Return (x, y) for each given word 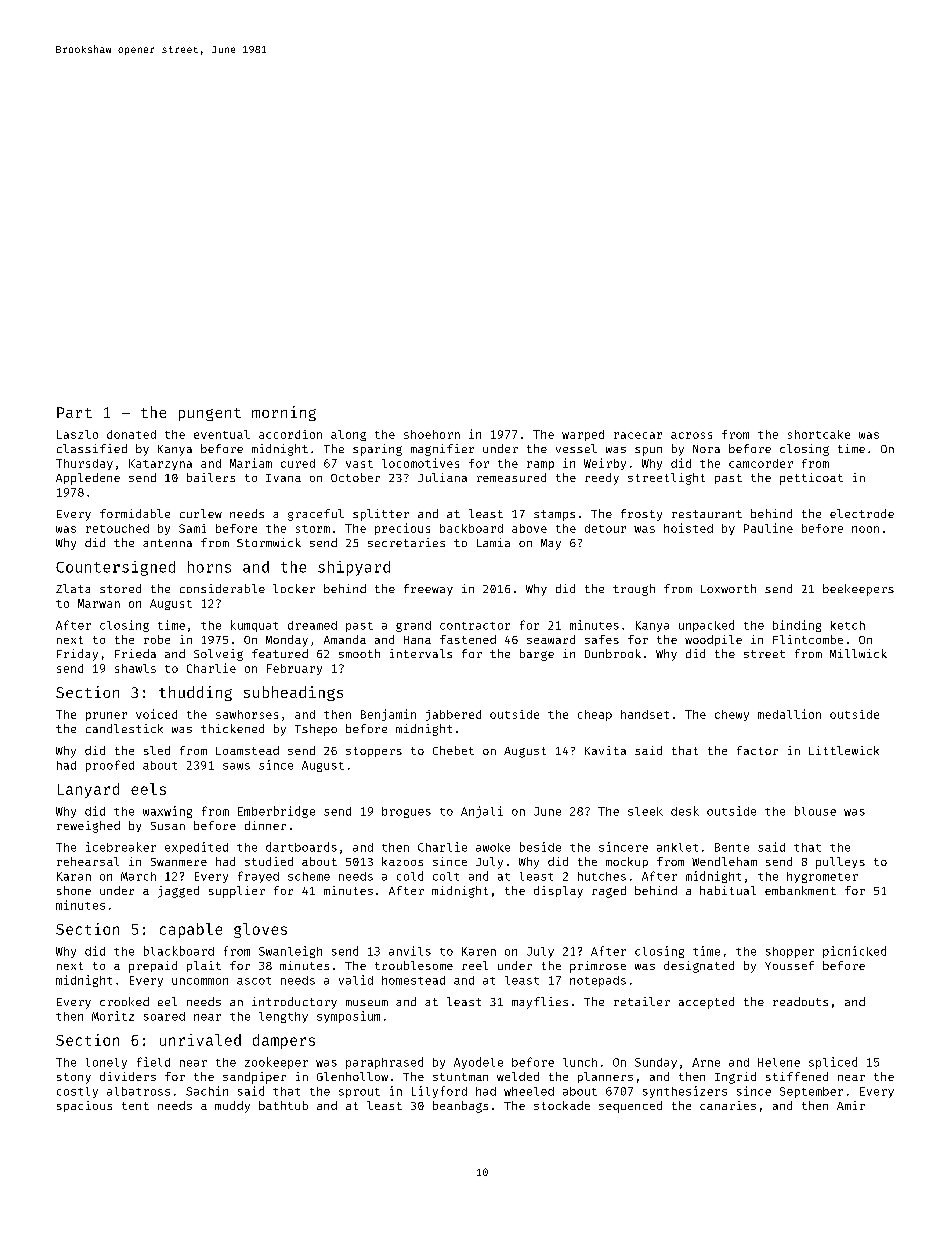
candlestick (124, 728)
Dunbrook (613, 653)
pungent (210, 414)
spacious (84, 1106)
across (691, 435)
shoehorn (432, 434)
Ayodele (478, 1063)
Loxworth (728, 588)
